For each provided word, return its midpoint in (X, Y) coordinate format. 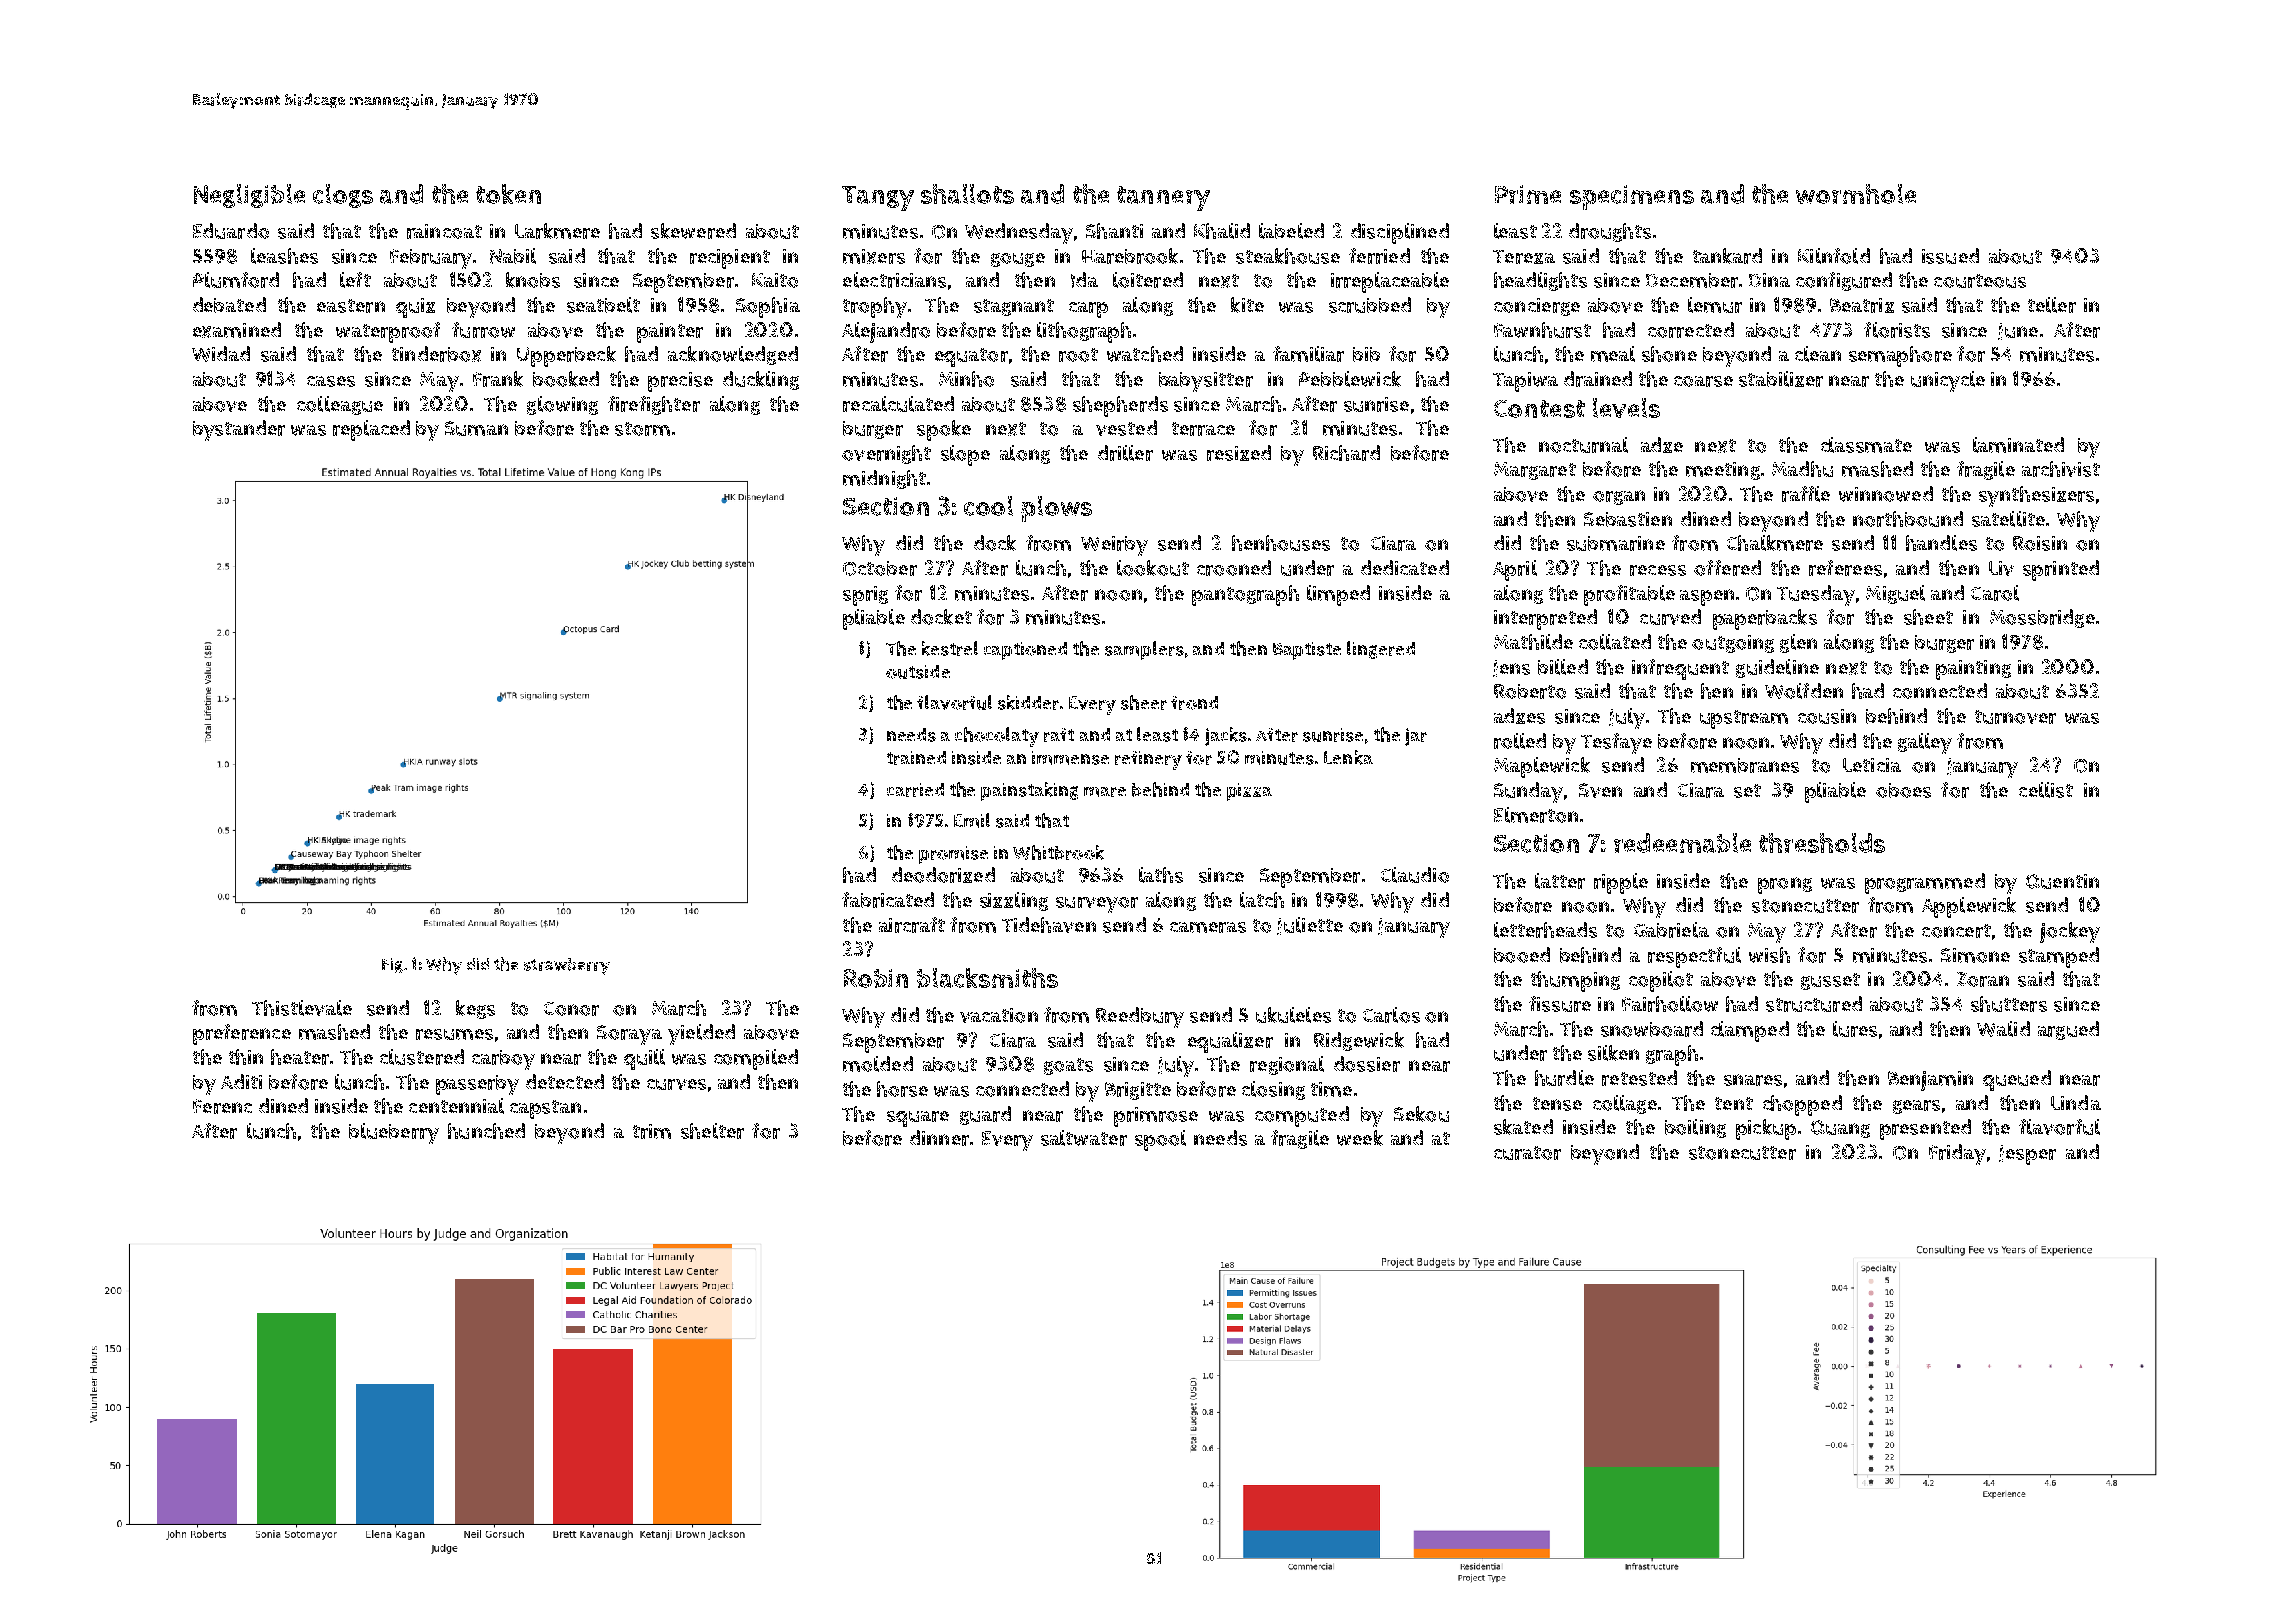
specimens (1632, 197)
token (508, 194)
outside (918, 672)
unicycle (1948, 381)
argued (2068, 1030)
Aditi (241, 1081)
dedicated (1405, 567)
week (1360, 1138)
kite (1247, 305)
